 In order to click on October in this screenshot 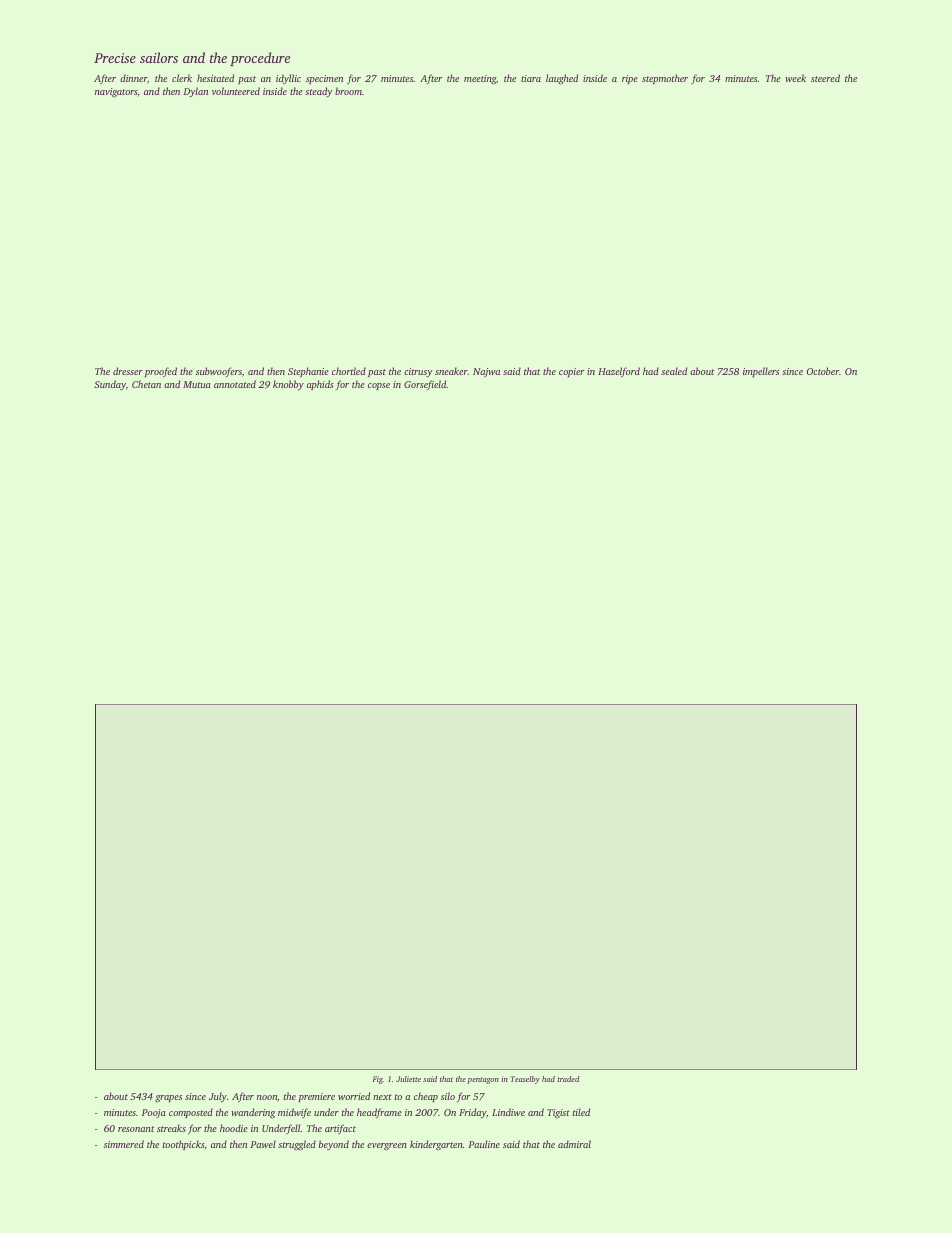, I will do `click(823, 371)`.
